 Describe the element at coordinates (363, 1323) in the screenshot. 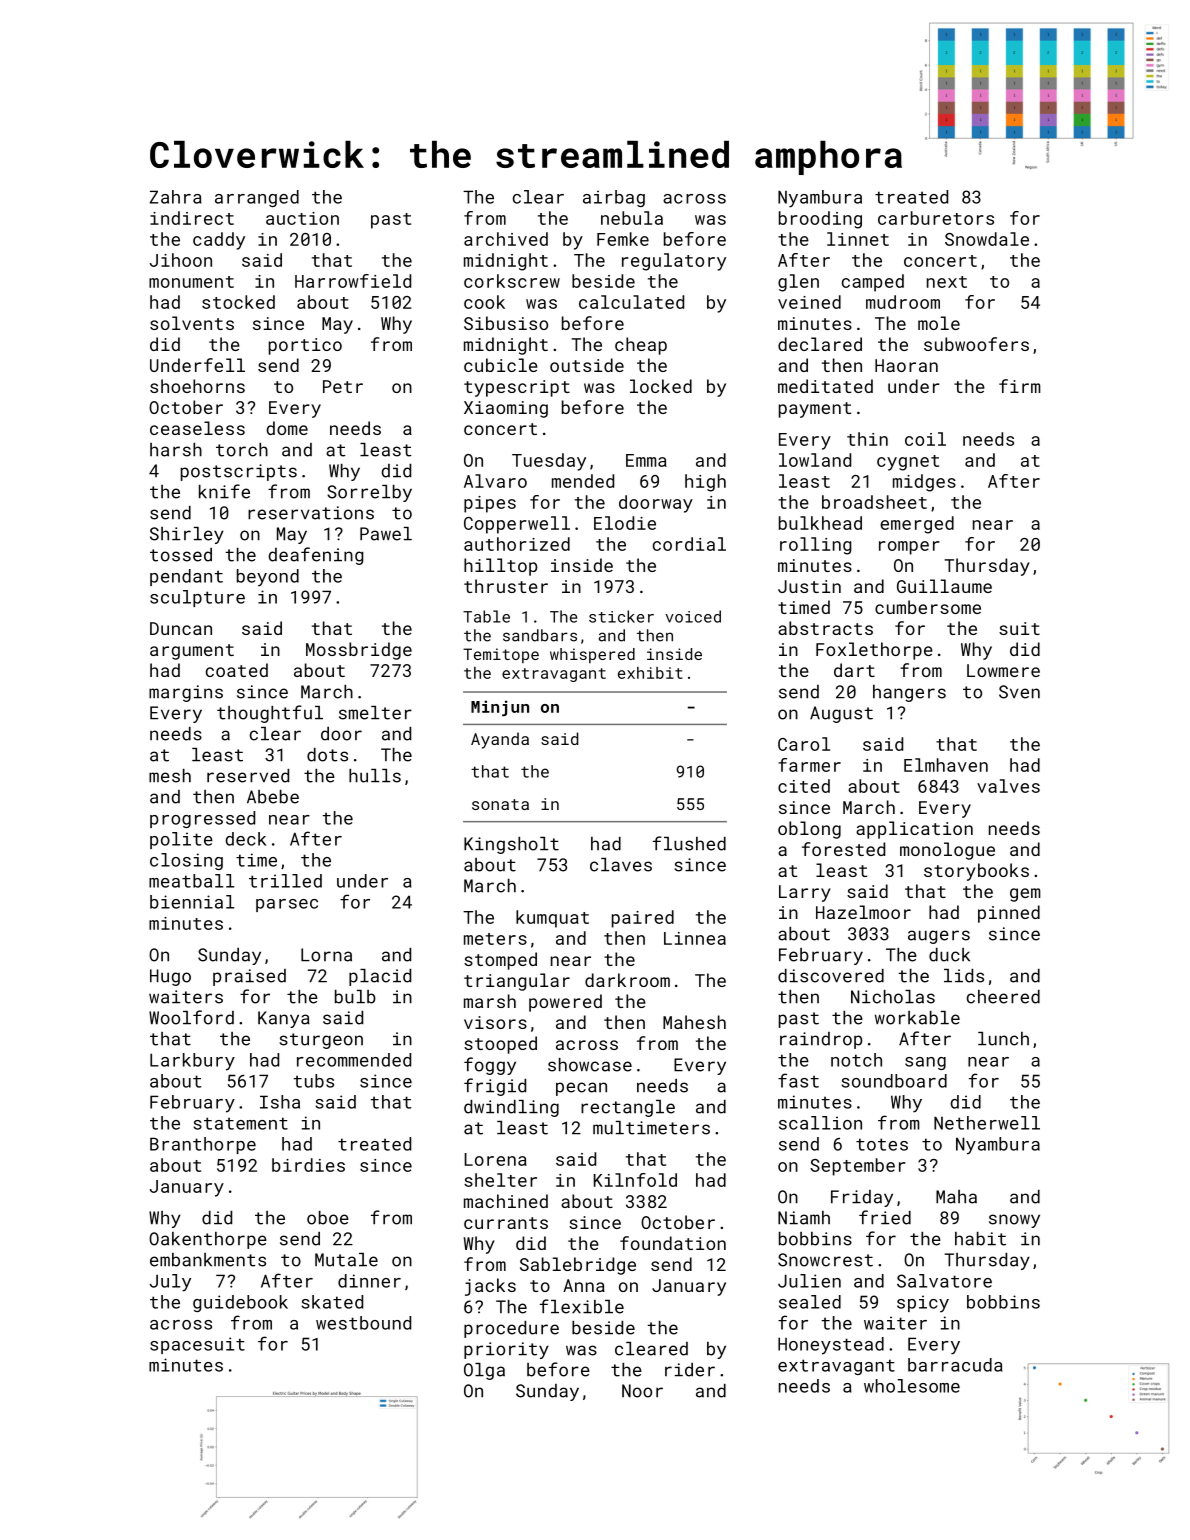

I see `westbound` at that location.
